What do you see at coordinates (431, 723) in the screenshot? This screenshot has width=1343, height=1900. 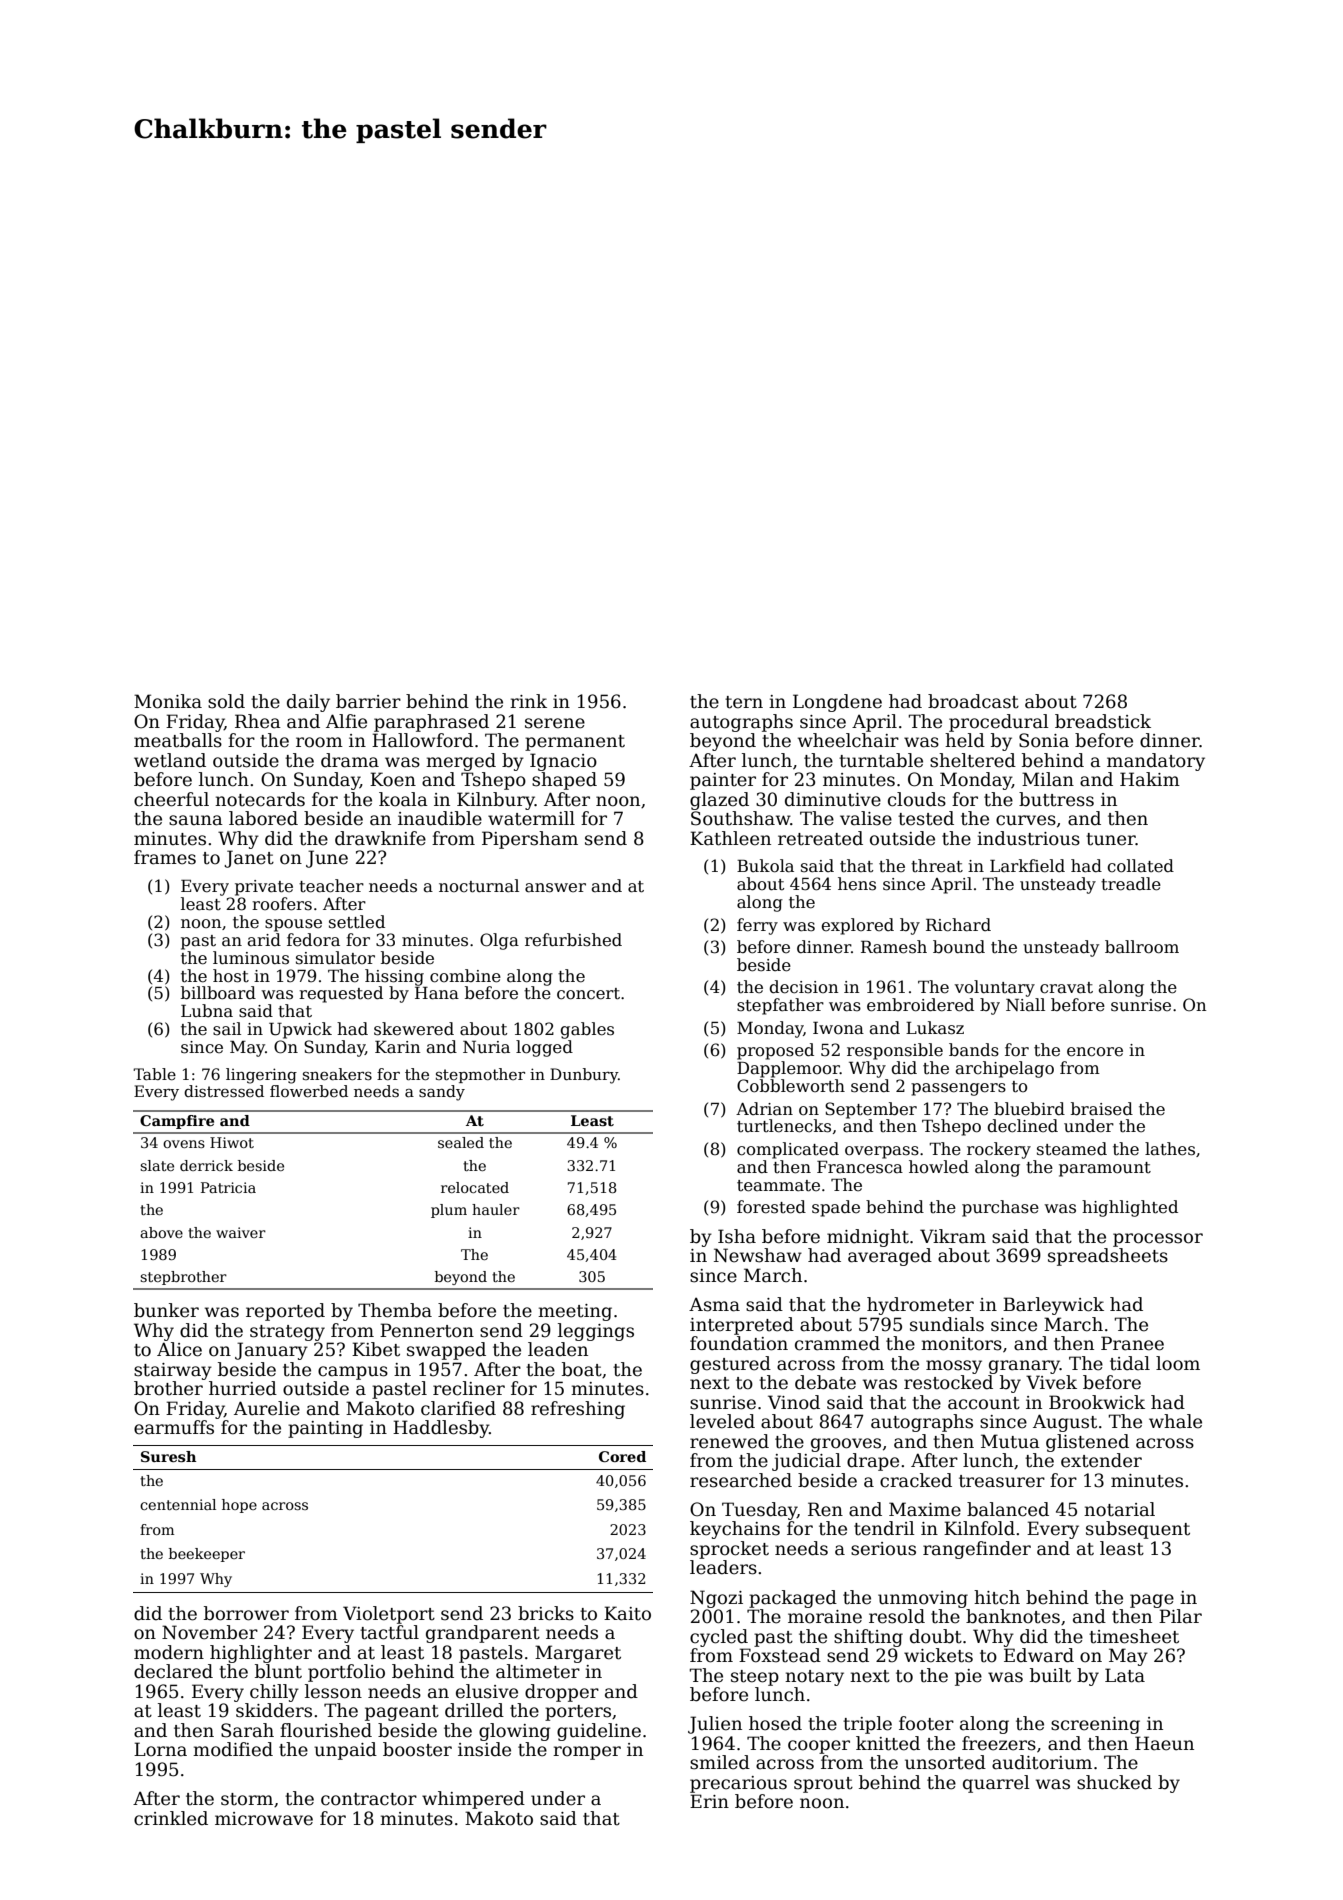 I see `paraphrased` at bounding box center [431, 723].
